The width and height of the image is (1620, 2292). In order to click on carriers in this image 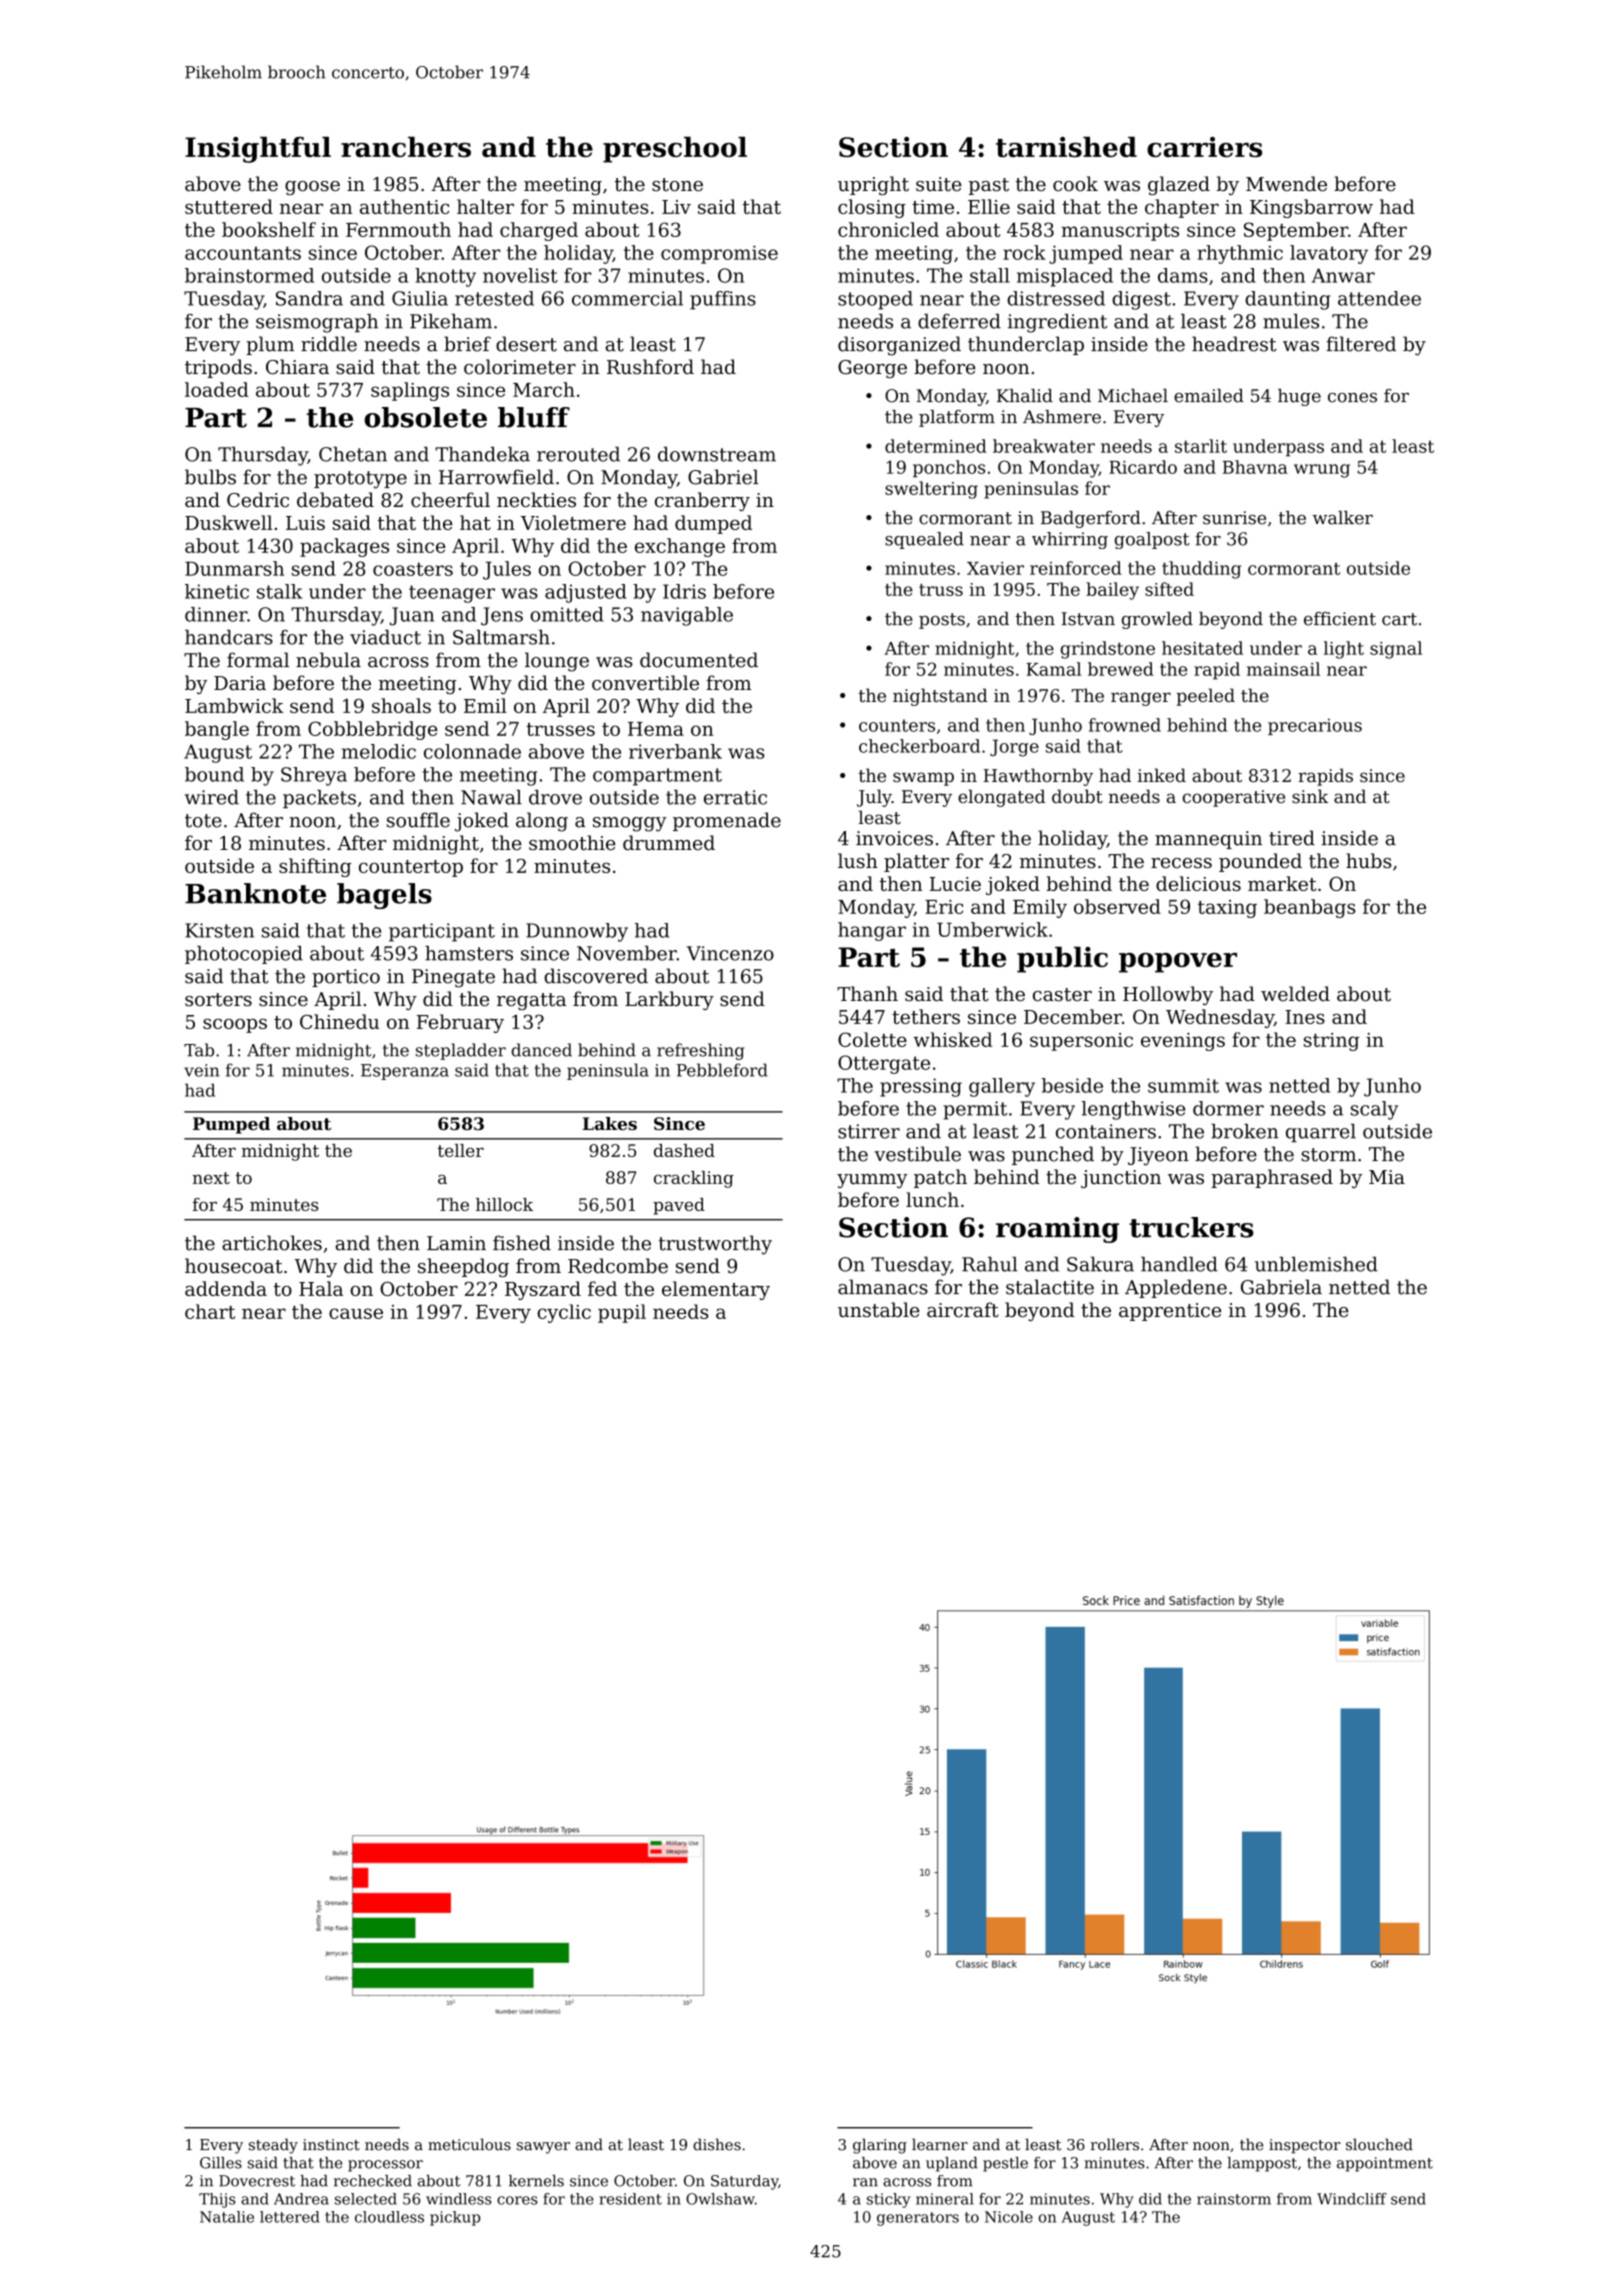, I will do `click(1204, 147)`.
